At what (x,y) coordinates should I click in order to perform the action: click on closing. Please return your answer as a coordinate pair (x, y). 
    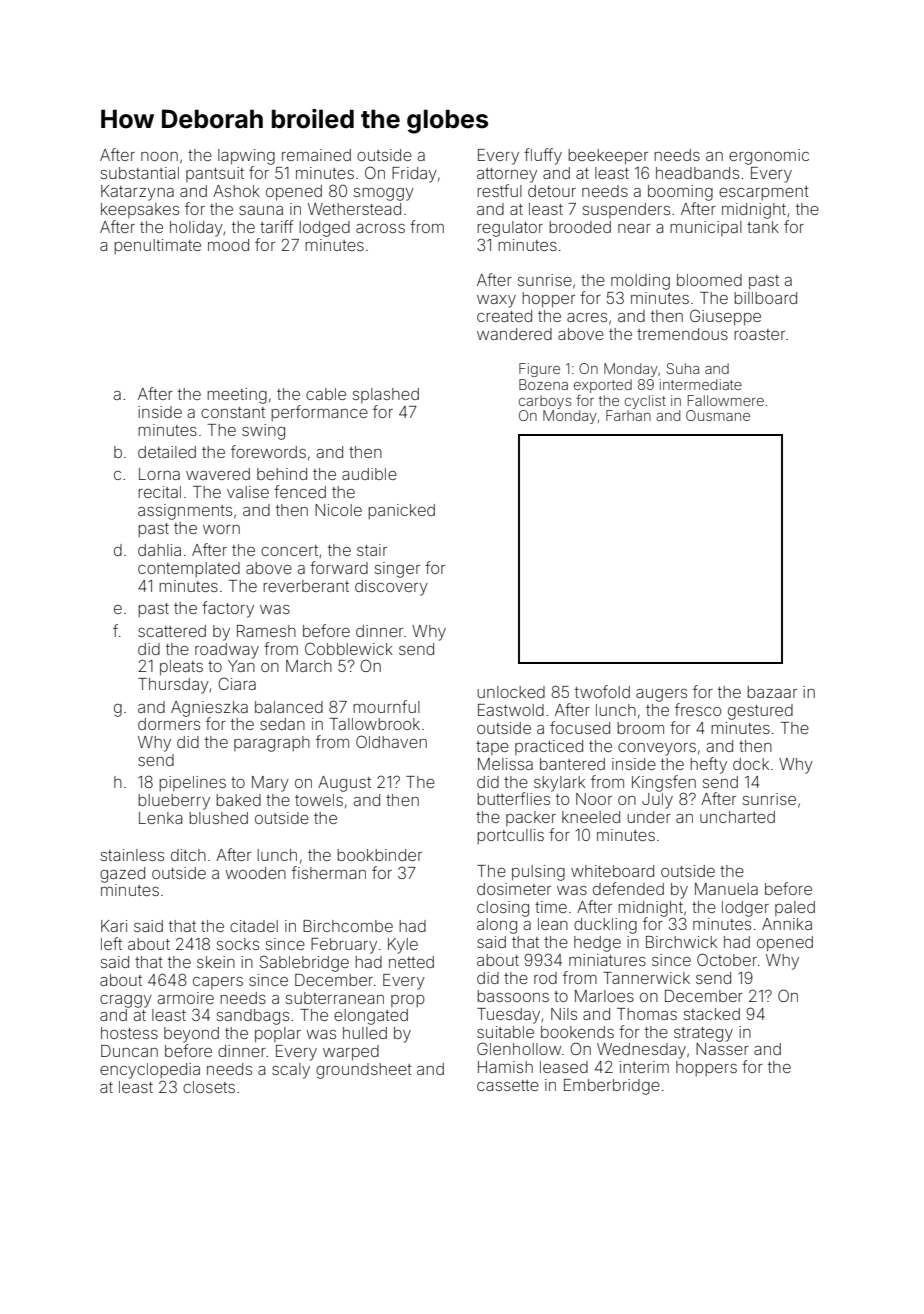
    Looking at the image, I should click on (503, 909).
